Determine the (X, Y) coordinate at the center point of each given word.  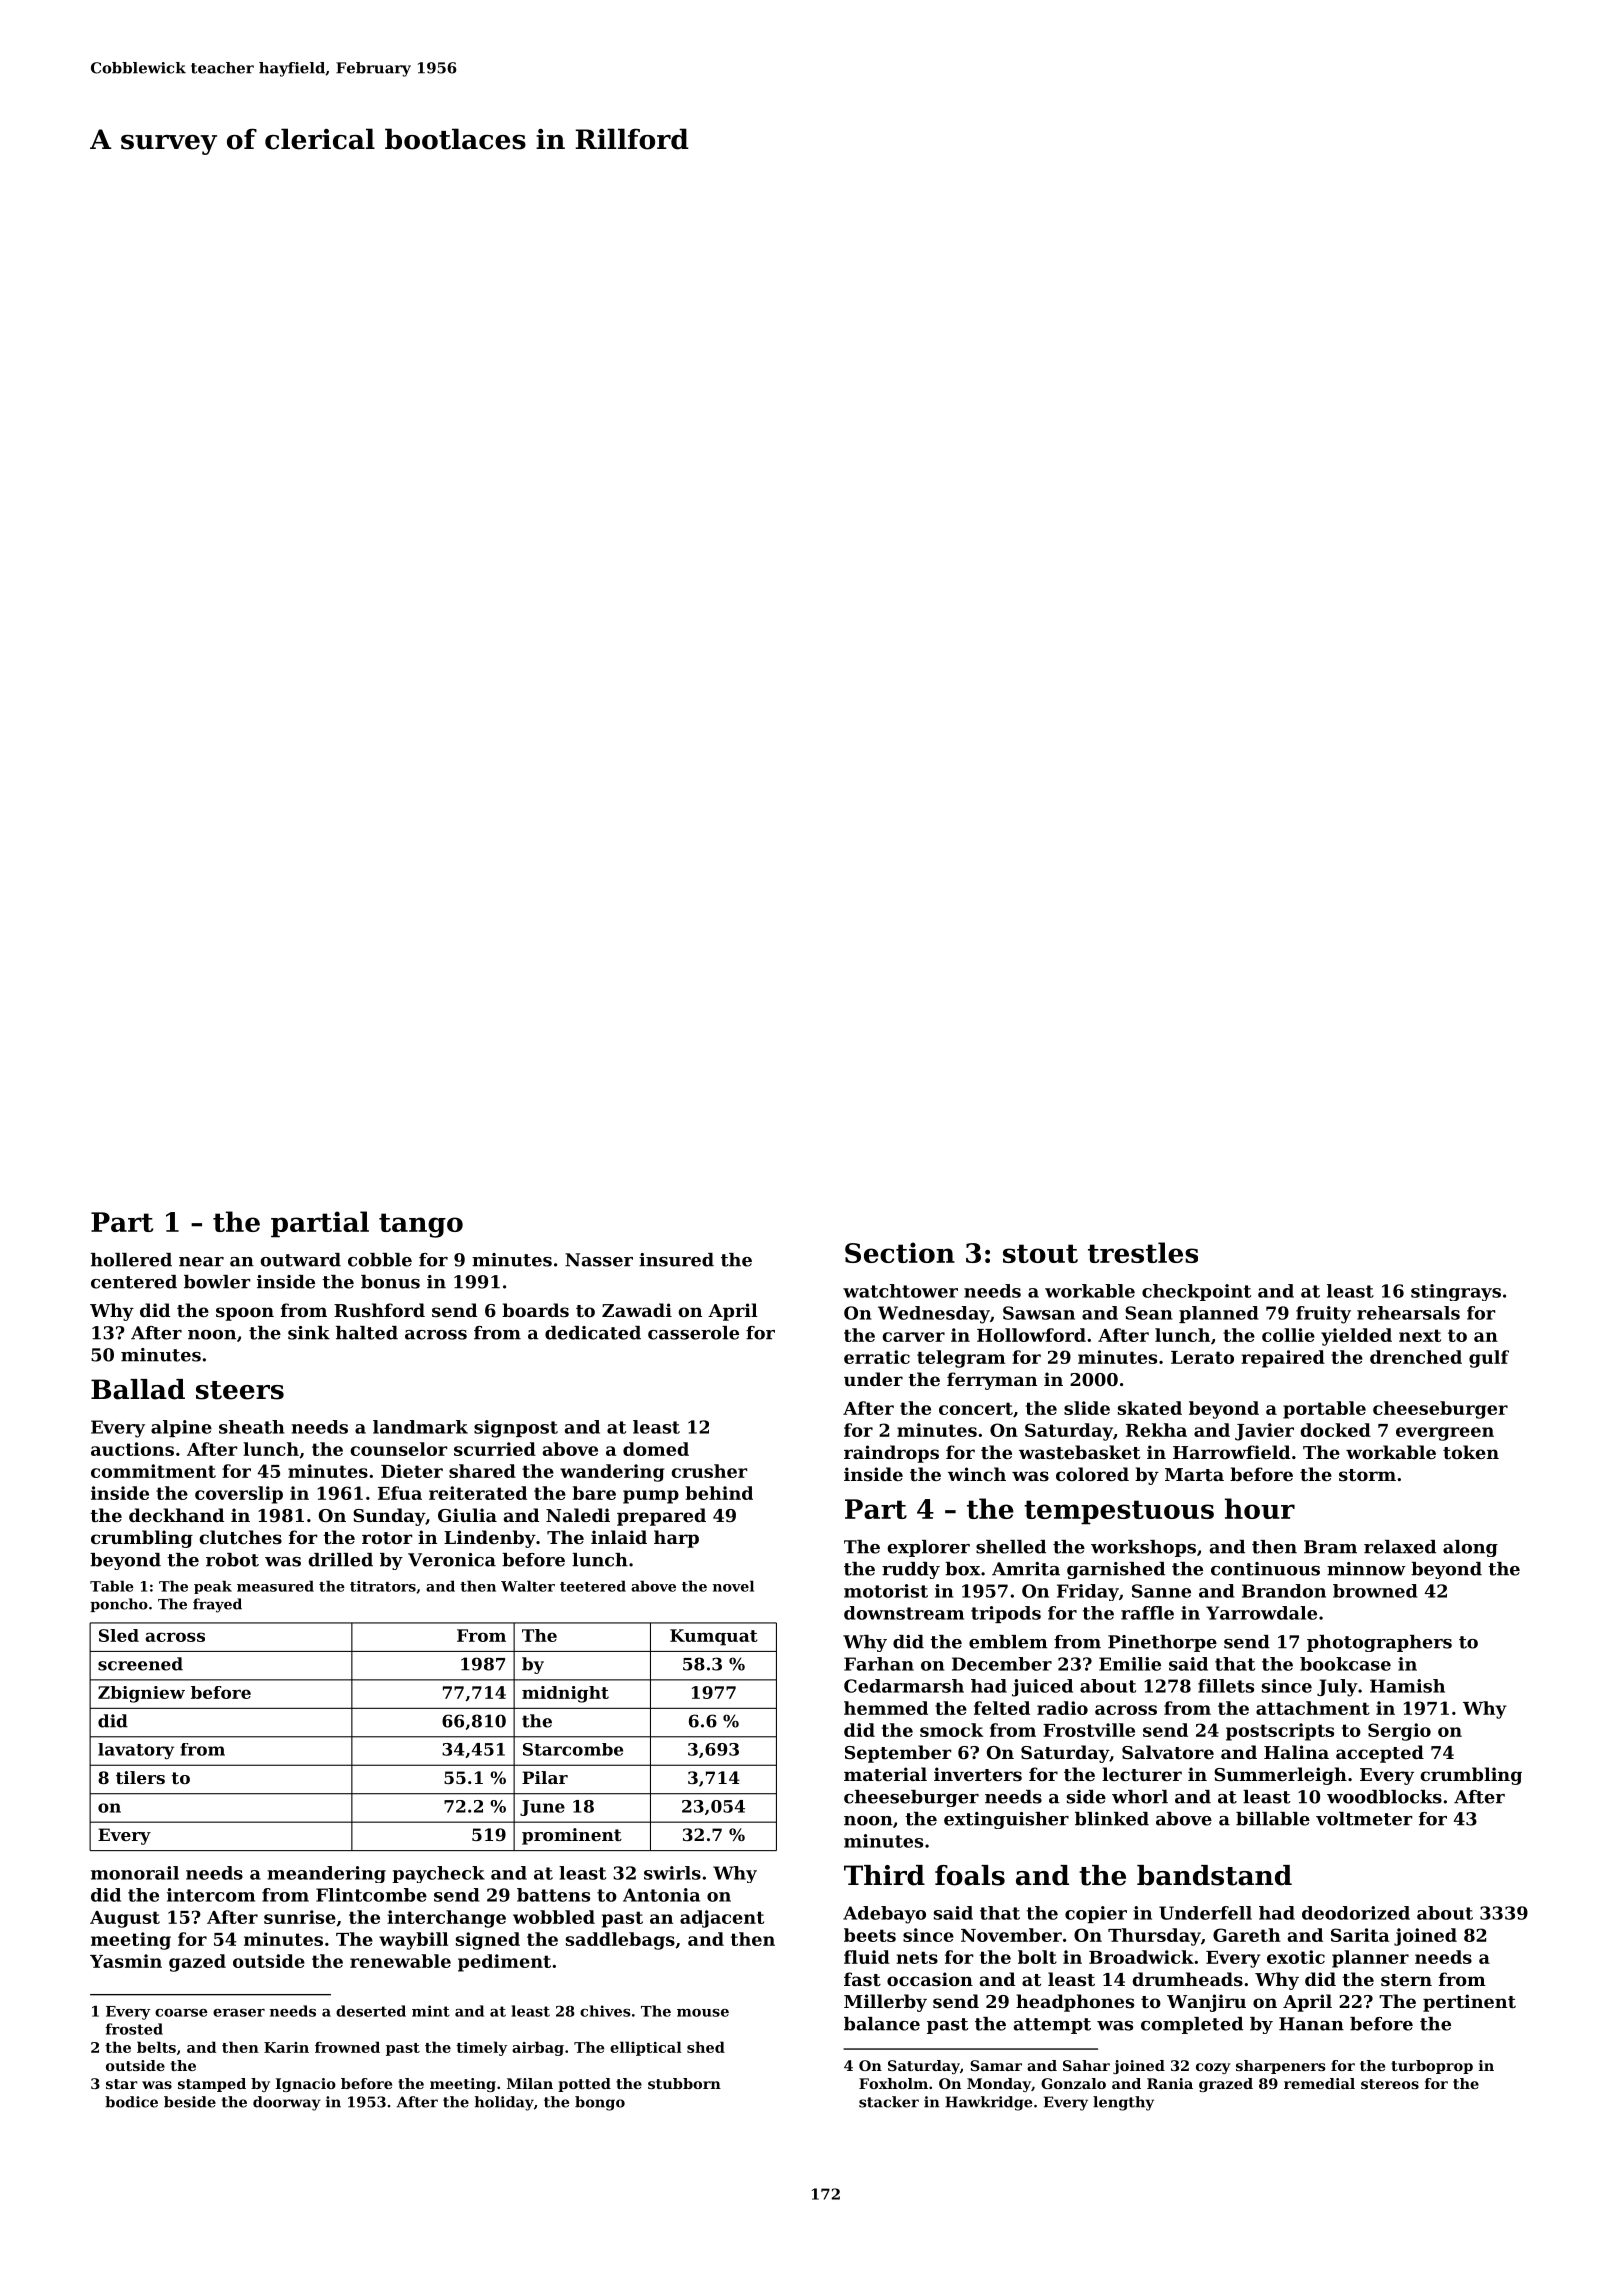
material (885, 1774)
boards (535, 1310)
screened (140, 1664)
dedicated (593, 1333)
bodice (131, 2102)
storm (1367, 1475)
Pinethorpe (1162, 1643)
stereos (1390, 2084)
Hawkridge (988, 2103)
